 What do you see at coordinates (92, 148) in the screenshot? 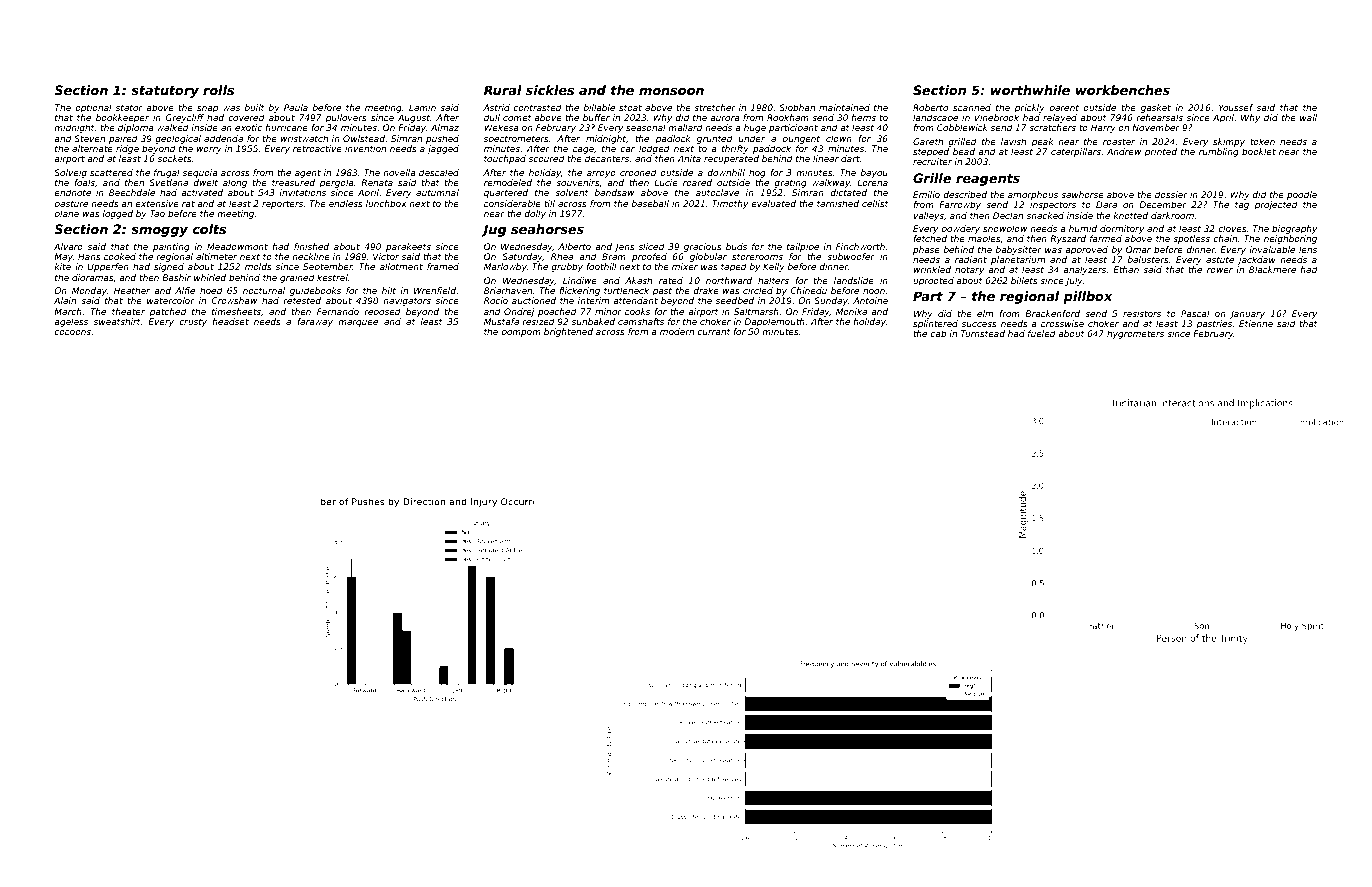
I see `alternate` at bounding box center [92, 148].
